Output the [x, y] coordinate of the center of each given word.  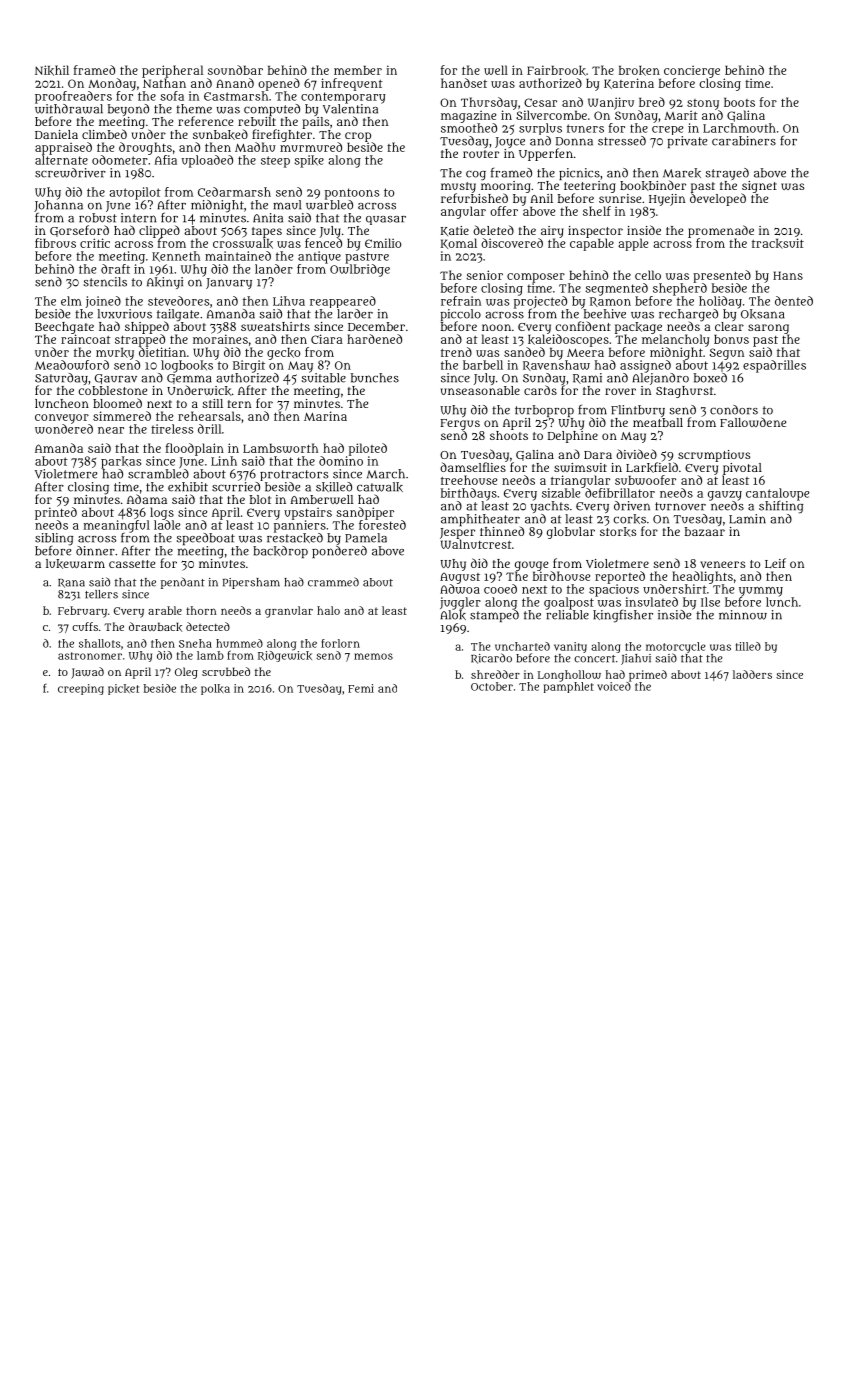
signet [759, 187]
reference [205, 121]
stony [703, 104]
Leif [775, 563]
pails [315, 123]
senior [484, 275]
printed [56, 513]
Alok [453, 615]
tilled [748, 646]
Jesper [457, 533]
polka [215, 689]
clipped [159, 231]
